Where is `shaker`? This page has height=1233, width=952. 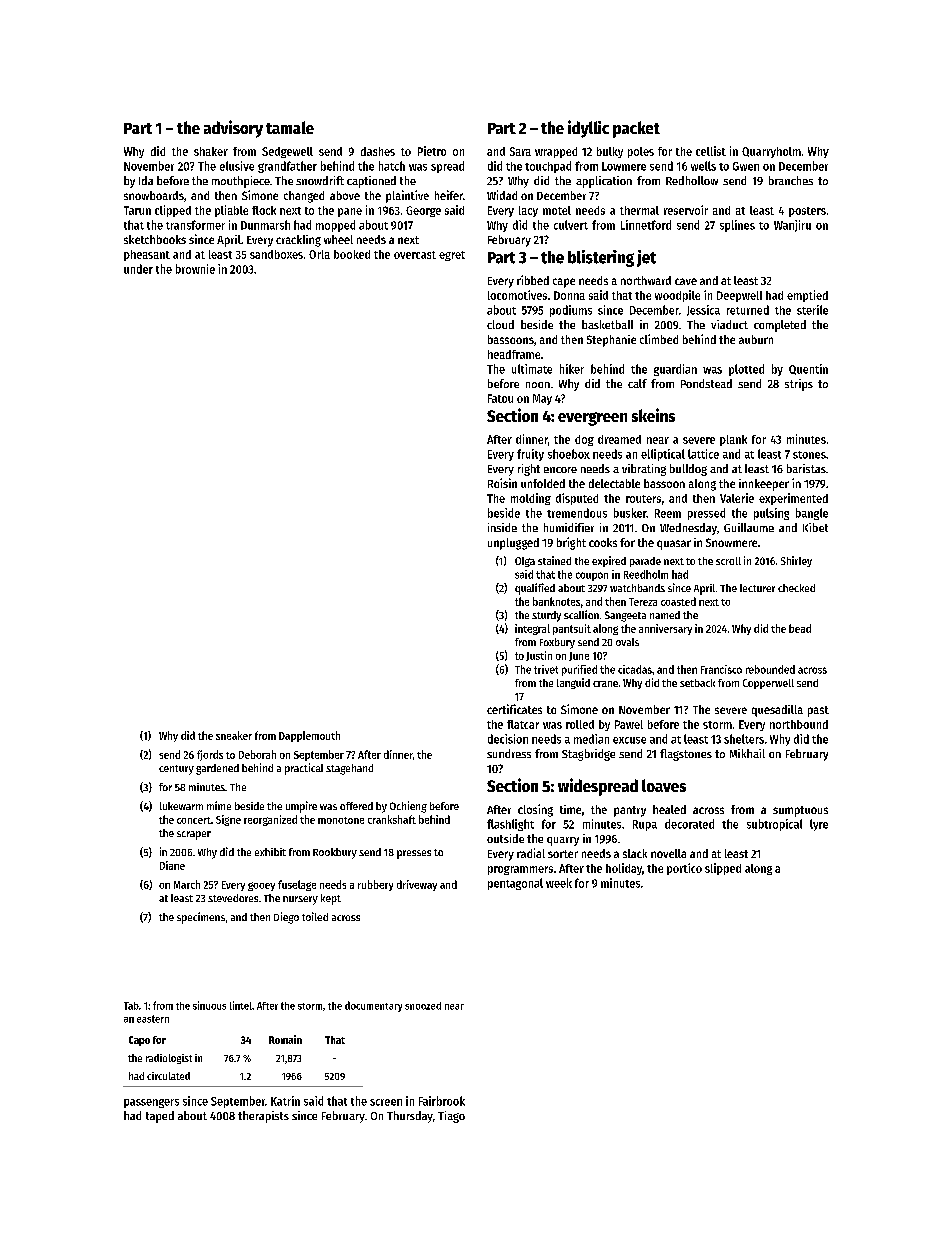
shaker is located at coordinates (211, 151).
